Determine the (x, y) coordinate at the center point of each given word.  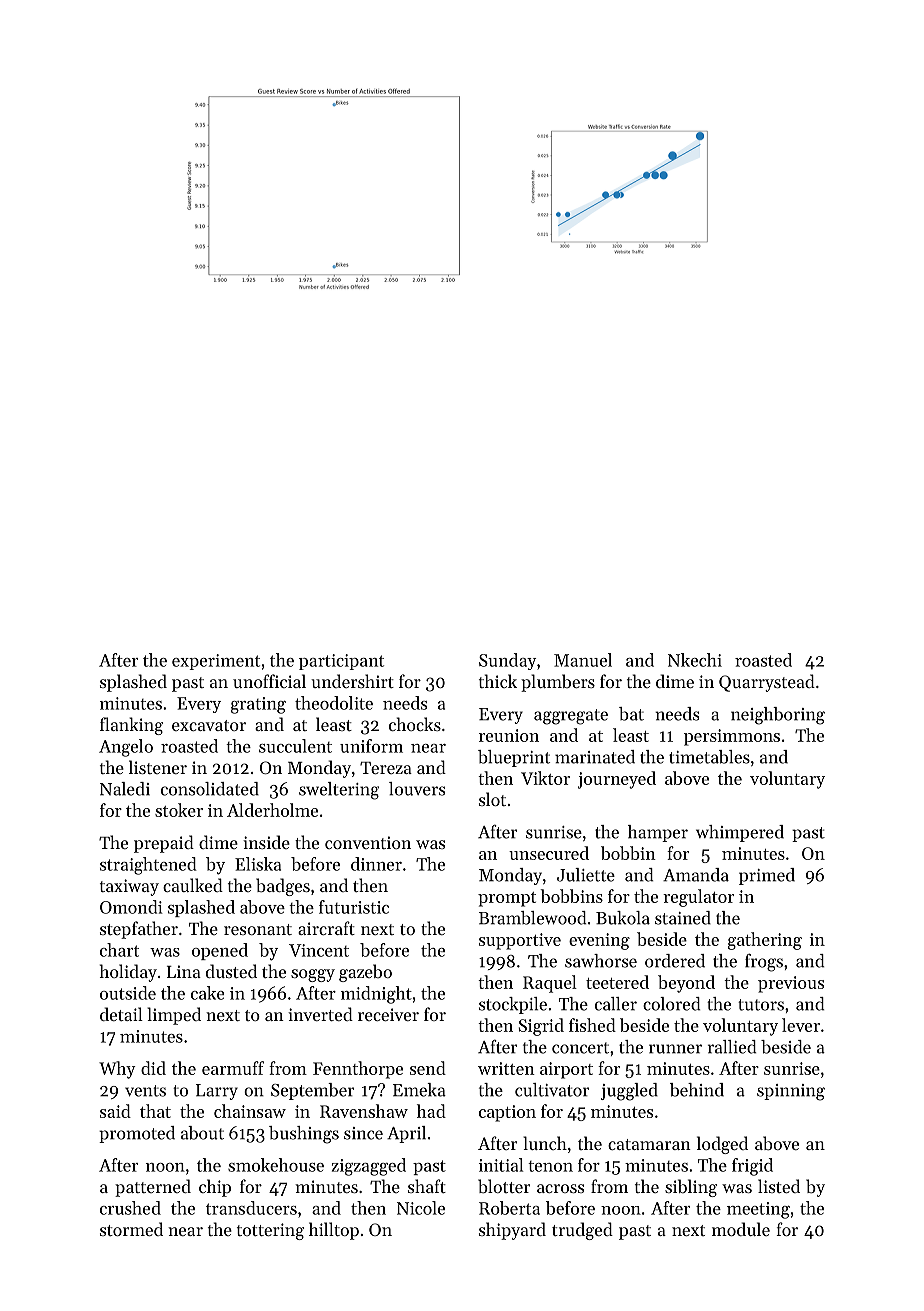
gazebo (365, 973)
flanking (131, 726)
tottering (270, 1231)
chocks (415, 724)
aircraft (326, 928)
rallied (732, 1047)
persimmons (732, 737)
